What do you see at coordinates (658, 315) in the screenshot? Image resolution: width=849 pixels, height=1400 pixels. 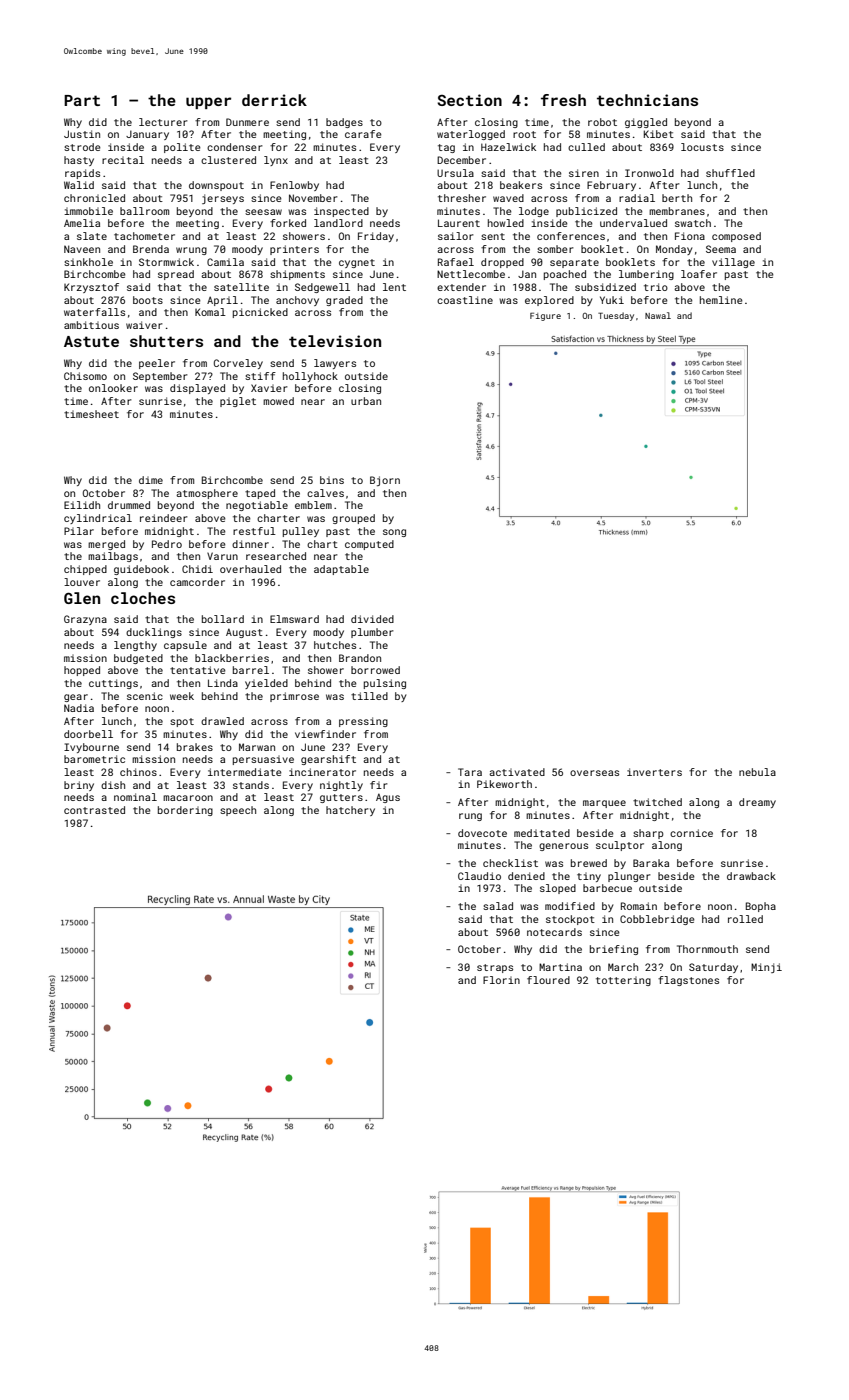 I see `Nawal` at bounding box center [658, 315].
